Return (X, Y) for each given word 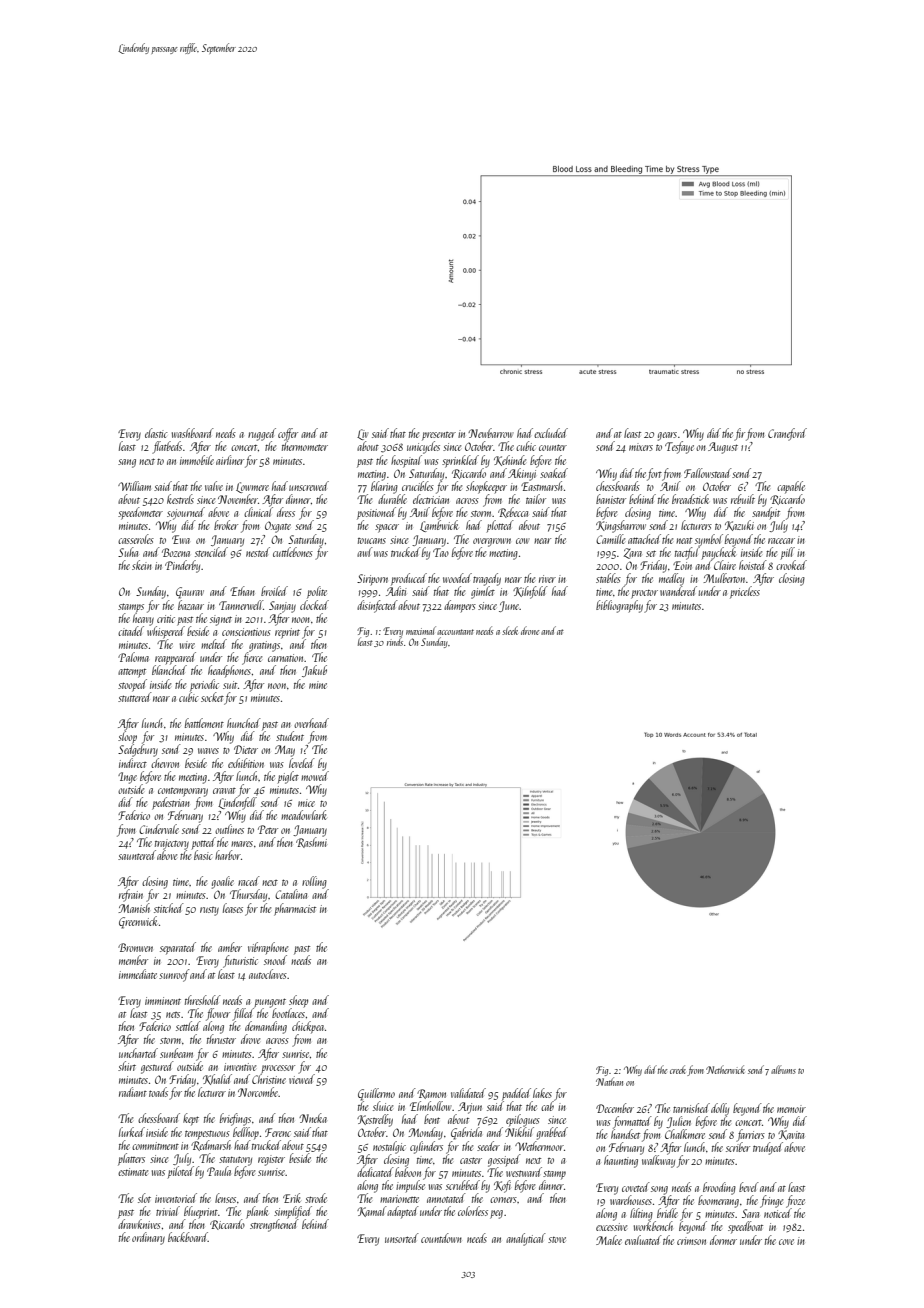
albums (783, 1069)
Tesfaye (679, 447)
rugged (262, 434)
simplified (293, 1212)
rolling (314, 882)
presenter (439, 436)
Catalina (291, 894)
